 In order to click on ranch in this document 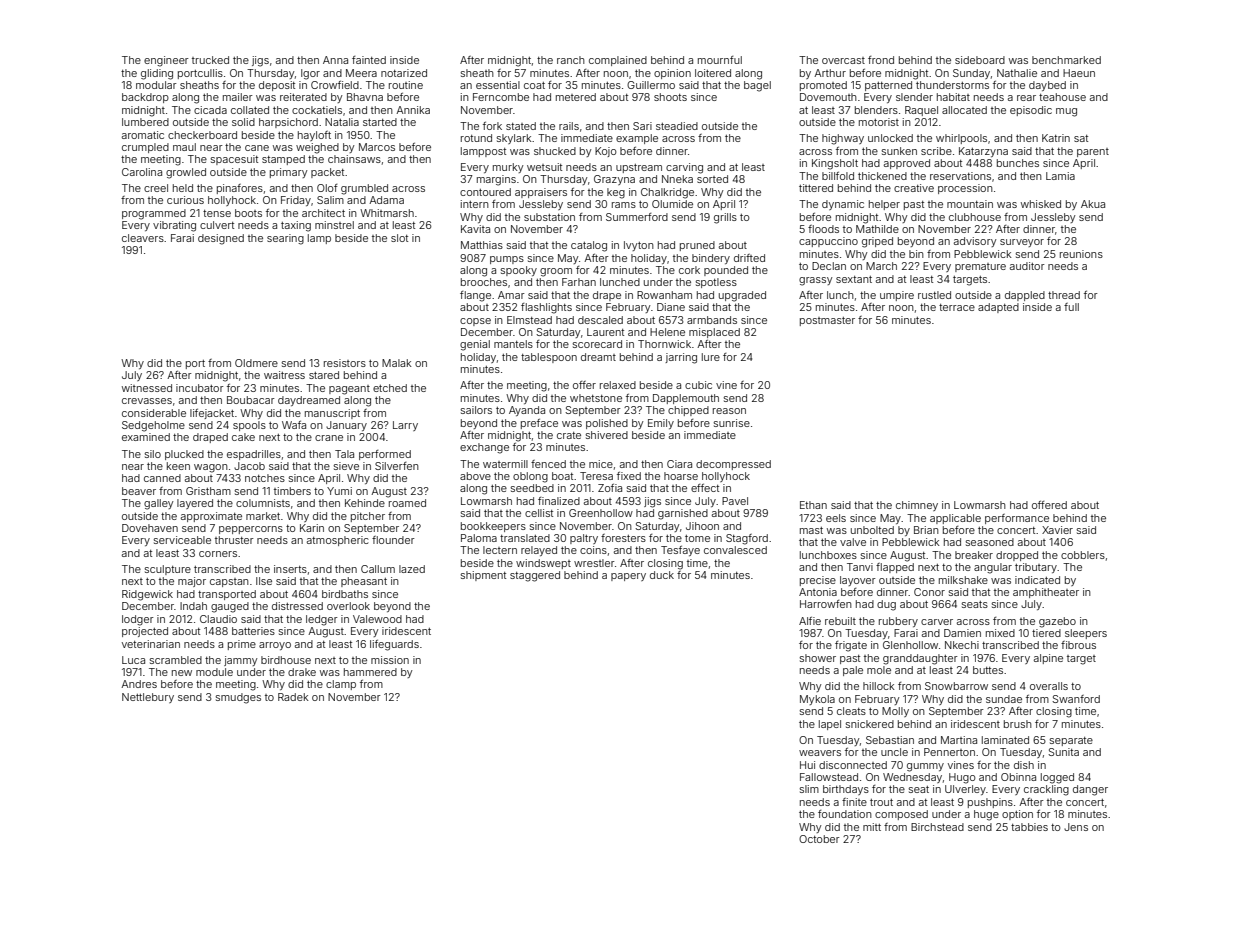, I will do `click(571, 60)`.
